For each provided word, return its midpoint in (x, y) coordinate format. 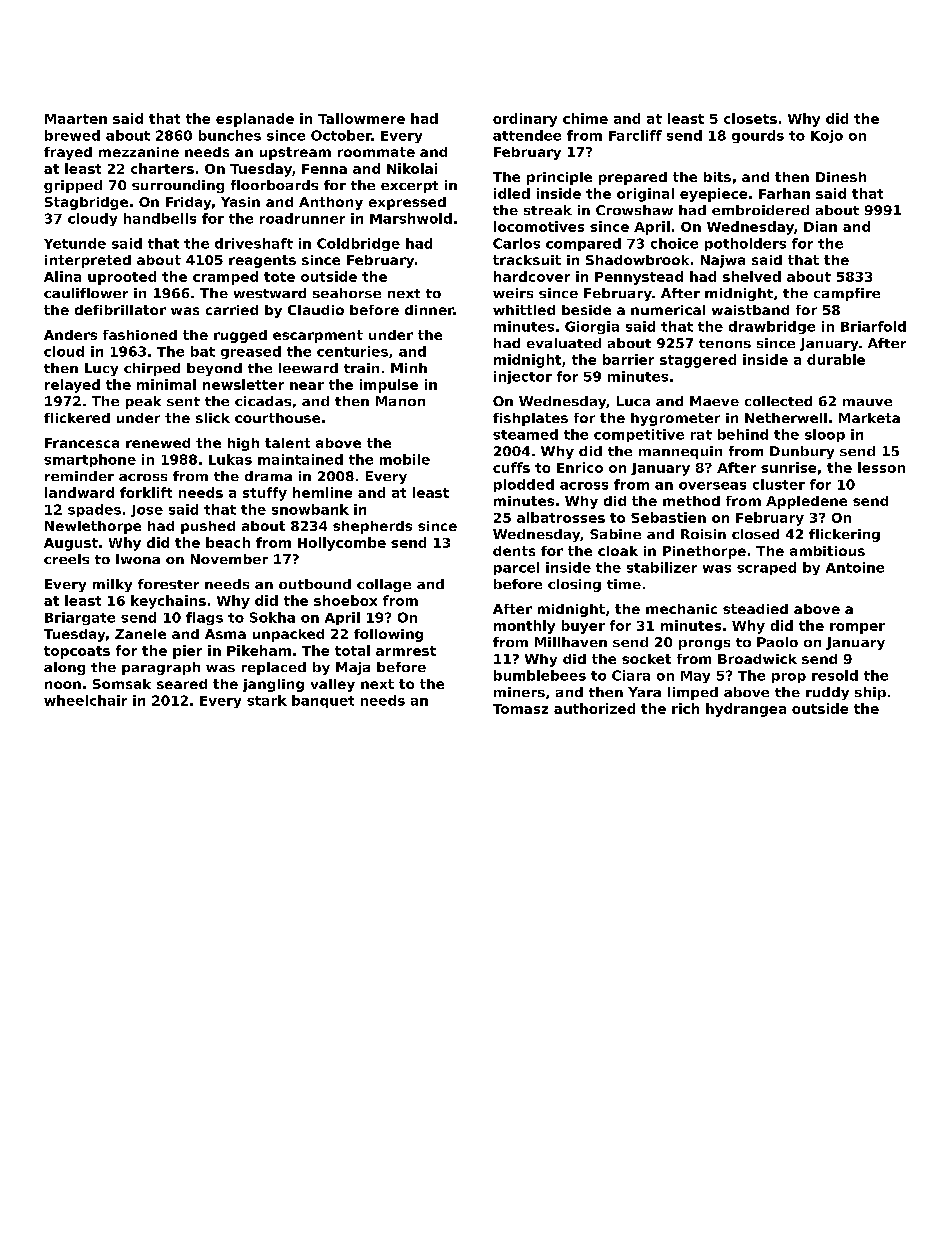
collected (778, 401)
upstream (295, 153)
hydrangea (746, 710)
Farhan (784, 193)
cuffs (511, 467)
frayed (68, 153)
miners (519, 692)
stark (267, 700)
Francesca (82, 443)
